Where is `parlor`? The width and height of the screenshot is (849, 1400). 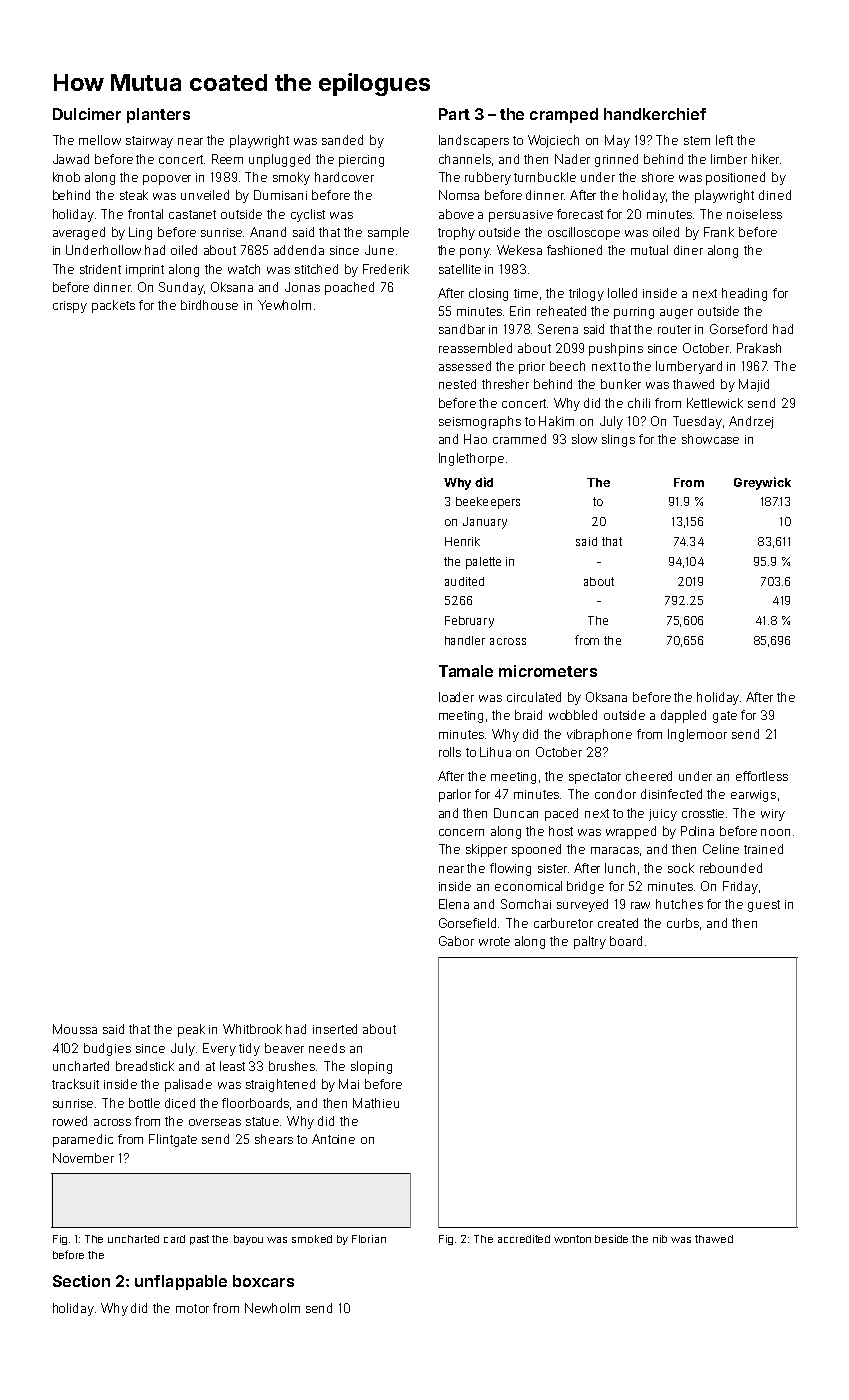
parlor is located at coordinates (455, 795).
